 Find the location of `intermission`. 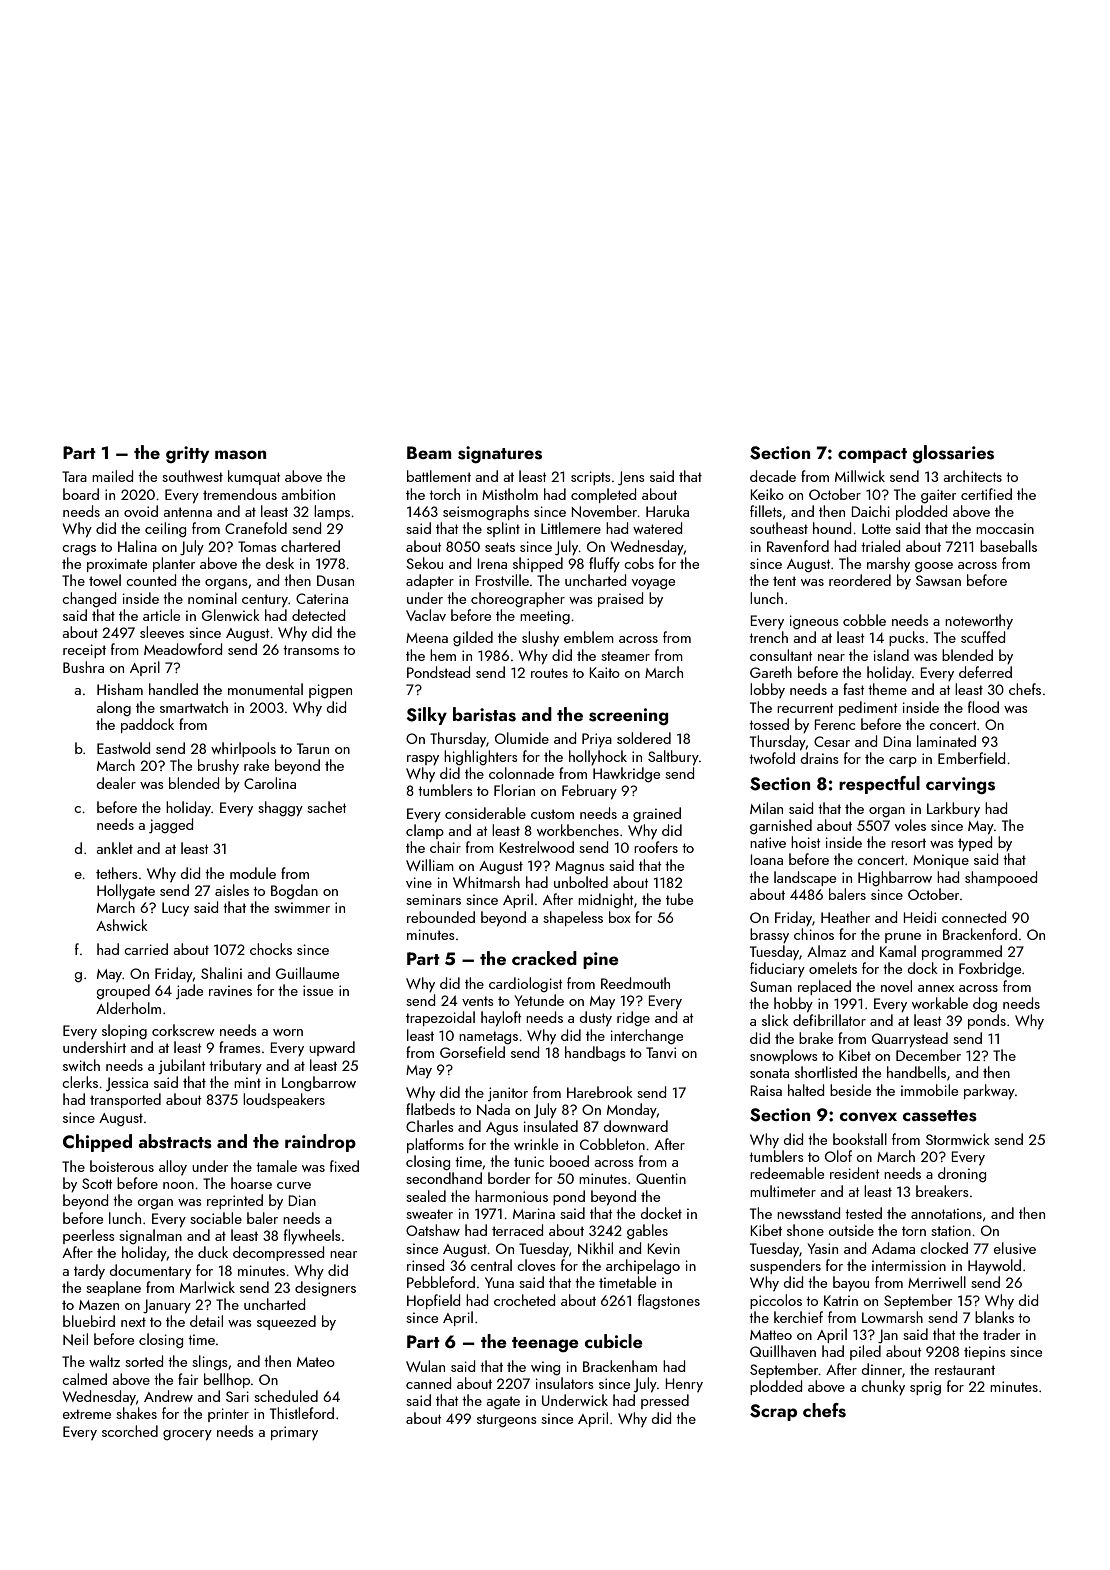

intermission is located at coordinates (909, 1265).
